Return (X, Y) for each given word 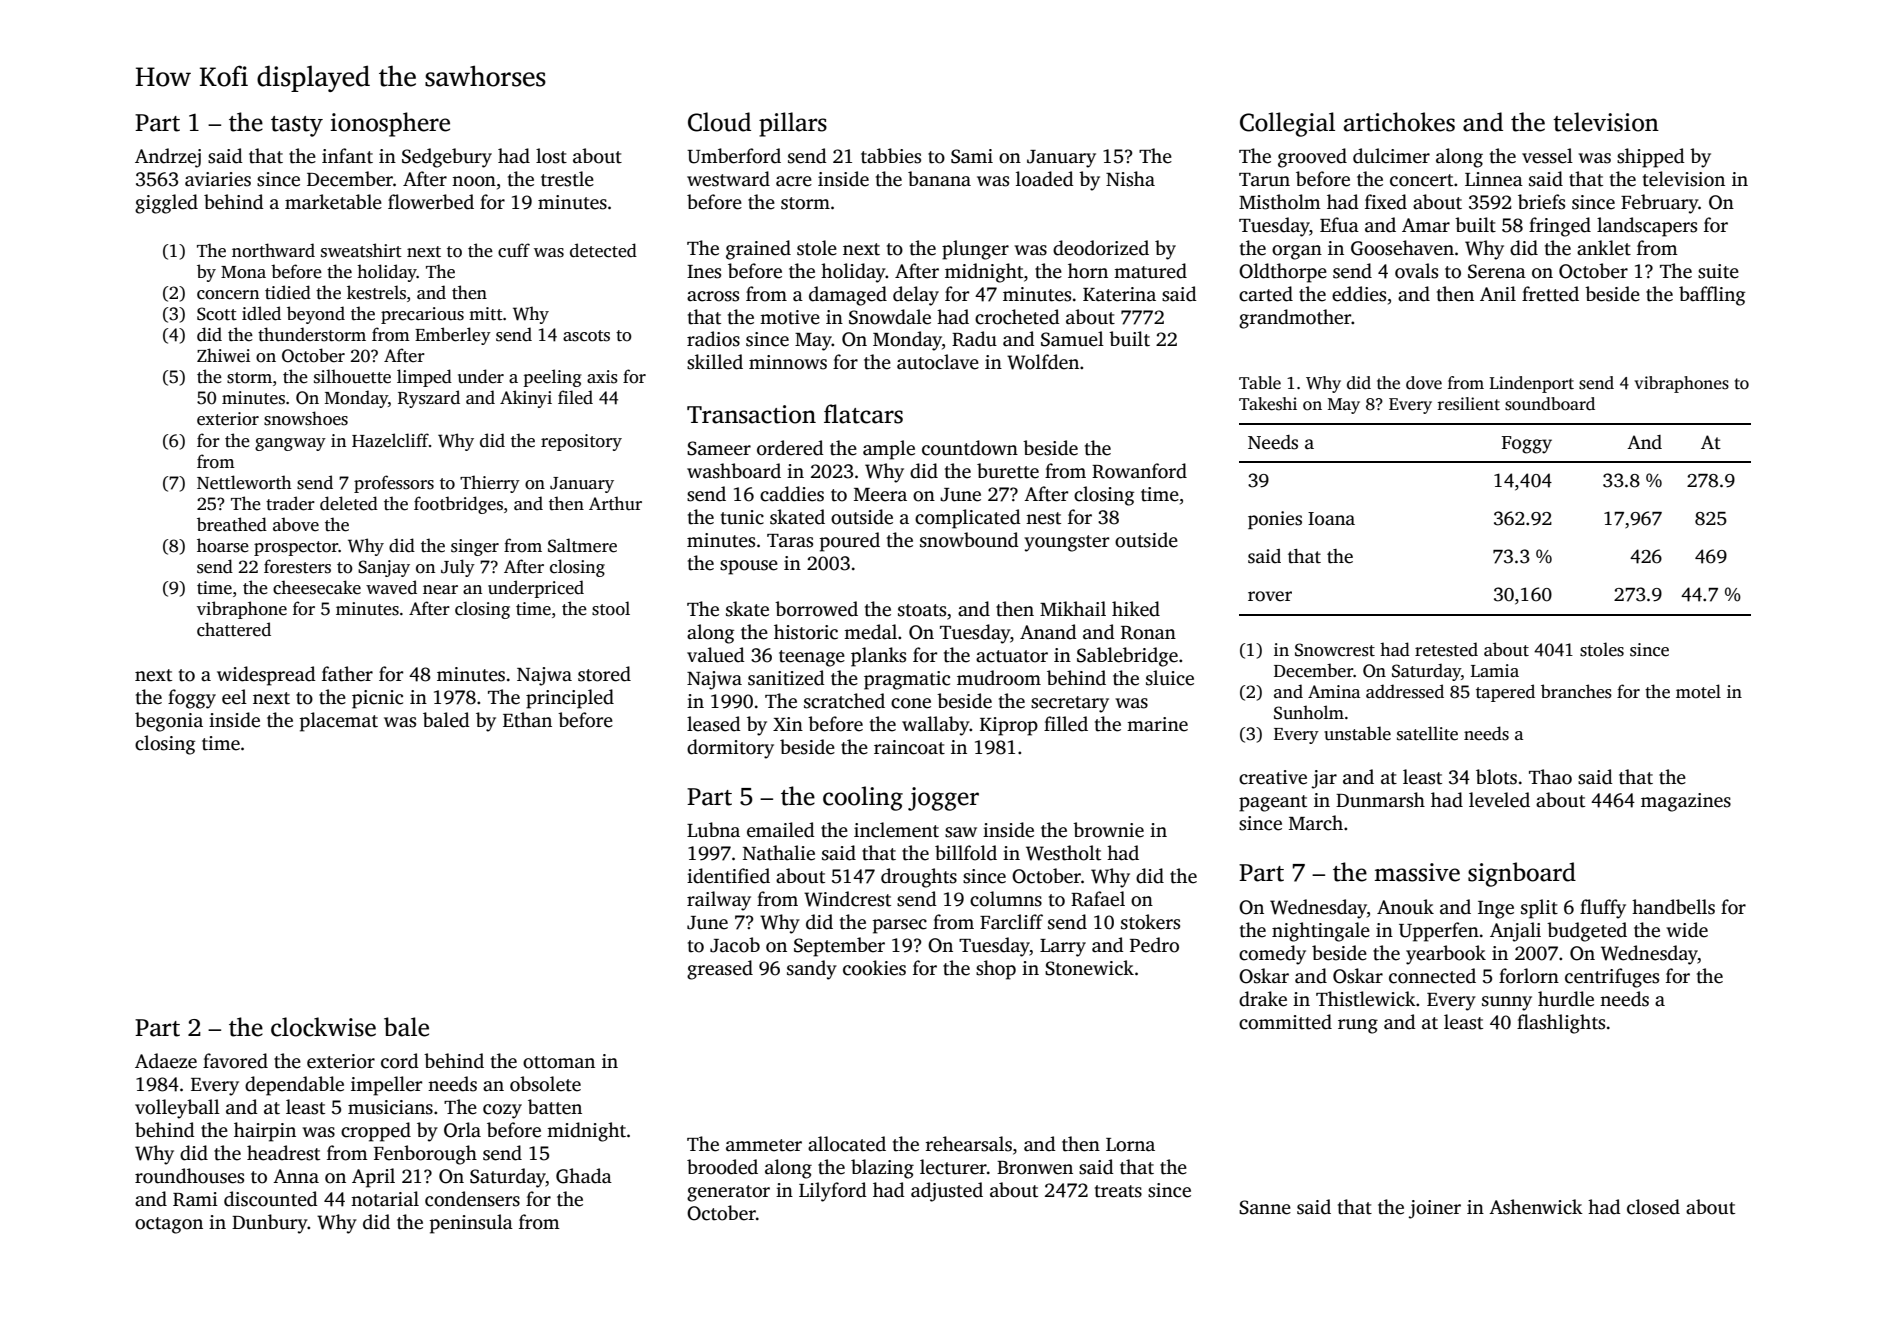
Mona (243, 272)
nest (1043, 518)
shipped (1651, 158)
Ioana (1331, 519)
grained (758, 250)
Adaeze (166, 1061)
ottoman (559, 1062)
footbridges (458, 505)
